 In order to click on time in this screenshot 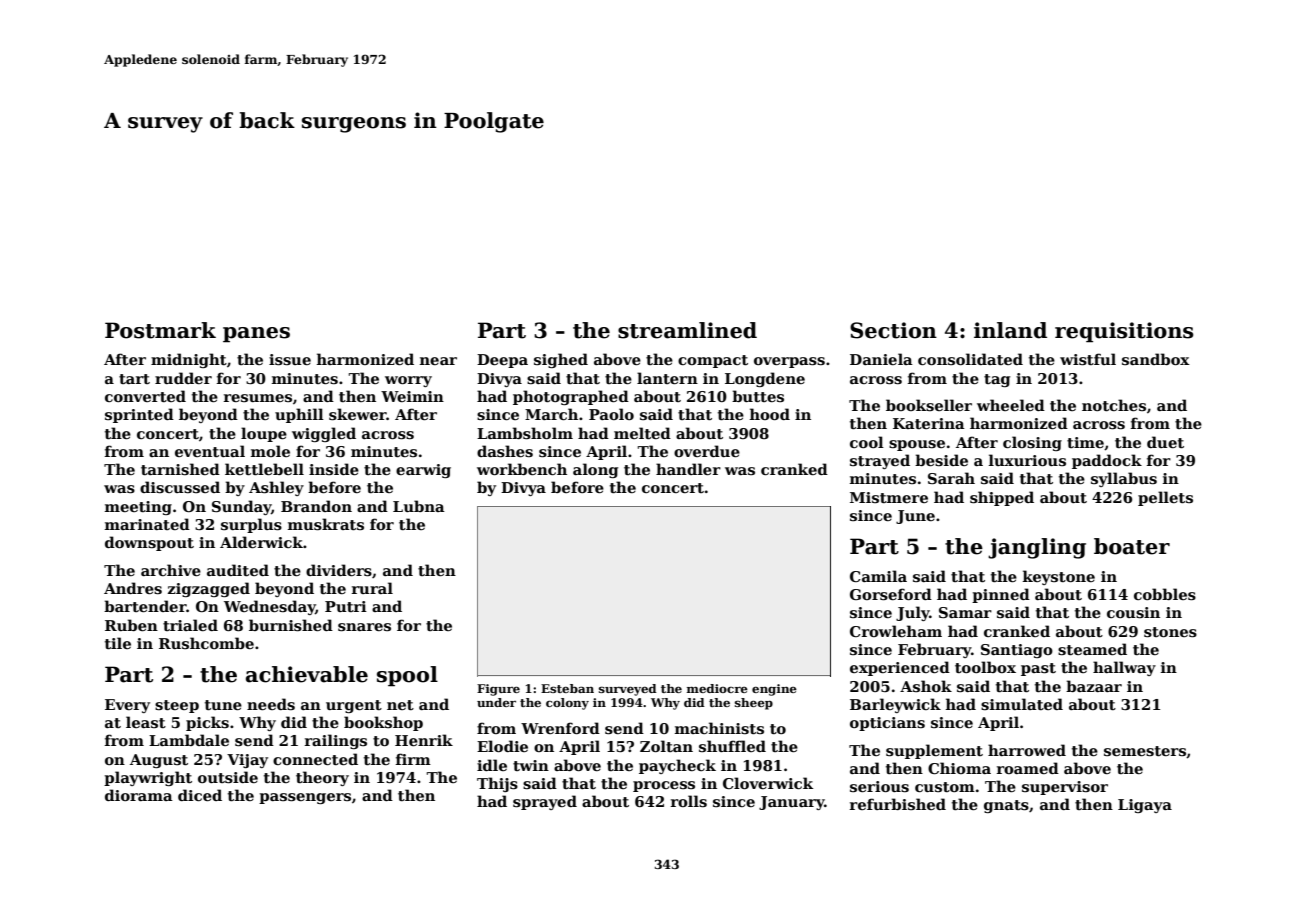, I will do `click(1085, 442)`.
